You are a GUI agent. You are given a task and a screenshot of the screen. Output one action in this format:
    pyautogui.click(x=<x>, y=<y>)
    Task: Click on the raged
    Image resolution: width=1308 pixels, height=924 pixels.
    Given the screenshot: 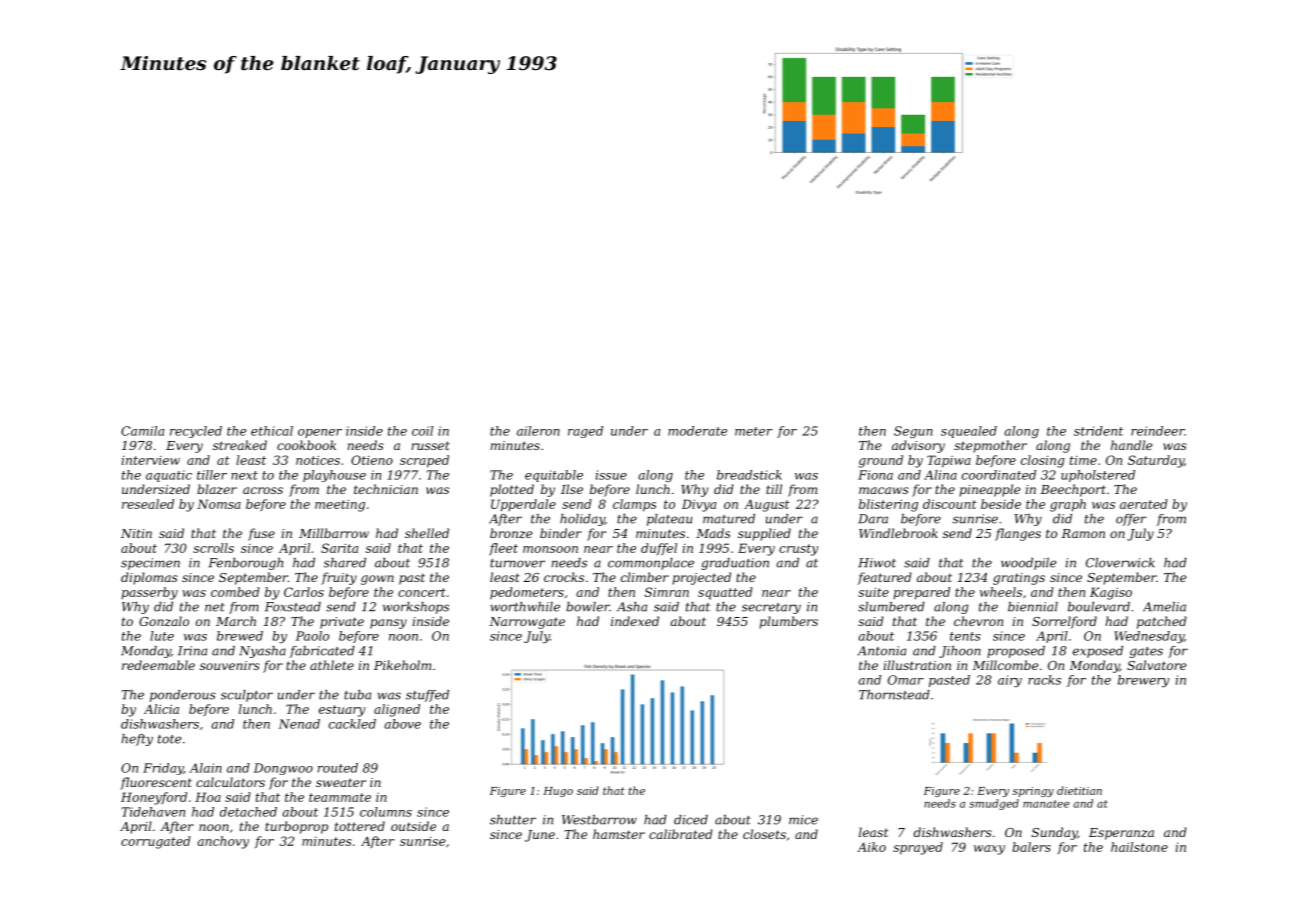 What is the action you would take?
    pyautogui.click(x=585, y=432)
